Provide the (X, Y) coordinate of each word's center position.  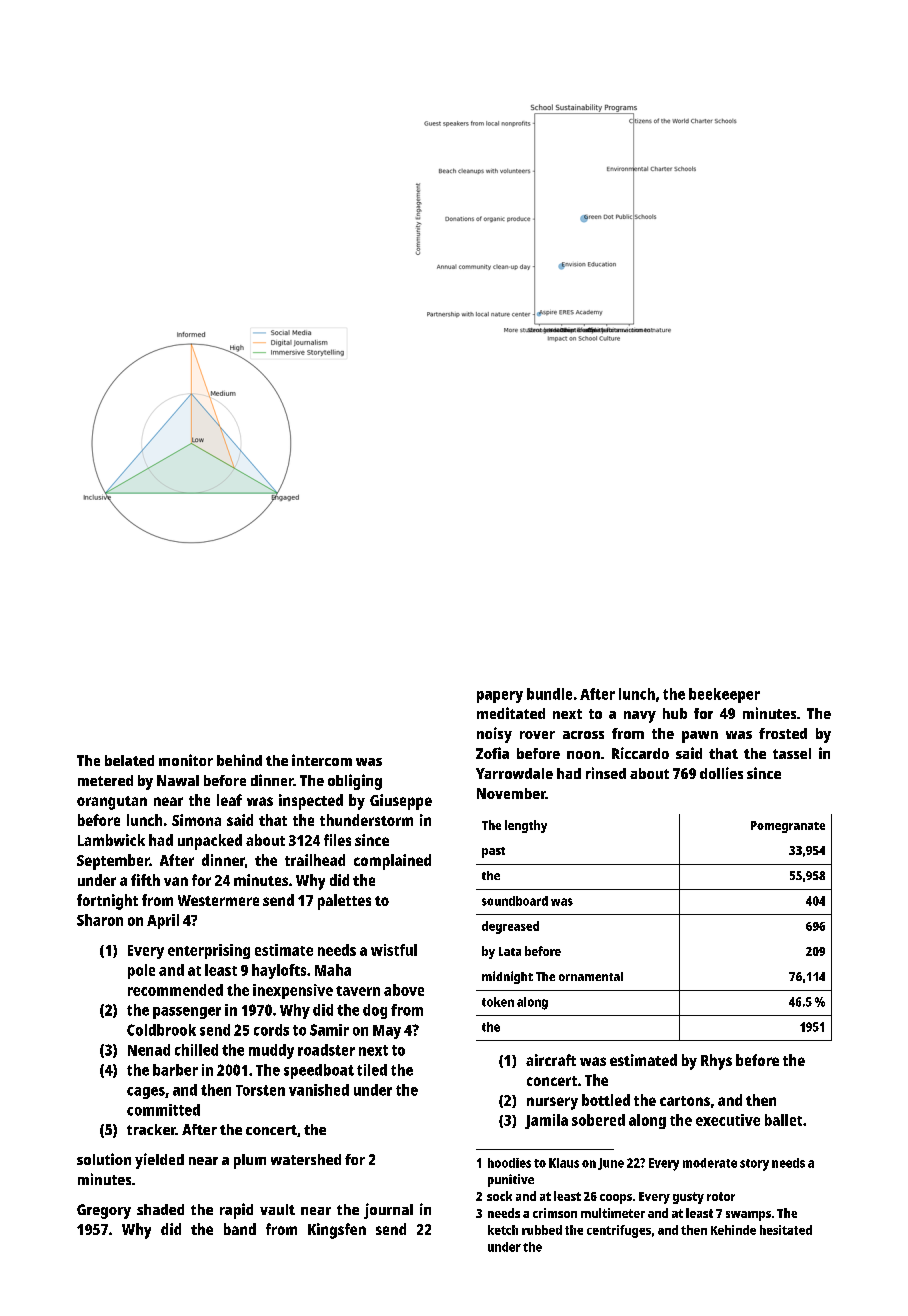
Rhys (716, 1062)
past (493, 852)
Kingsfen (337, 1231)
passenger (187, 1013)
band (240, 1229)
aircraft (551, 1060)
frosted (783, 733)
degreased (510, 927)
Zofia (492, 753)
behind (239, 760)
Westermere (218, 900)
